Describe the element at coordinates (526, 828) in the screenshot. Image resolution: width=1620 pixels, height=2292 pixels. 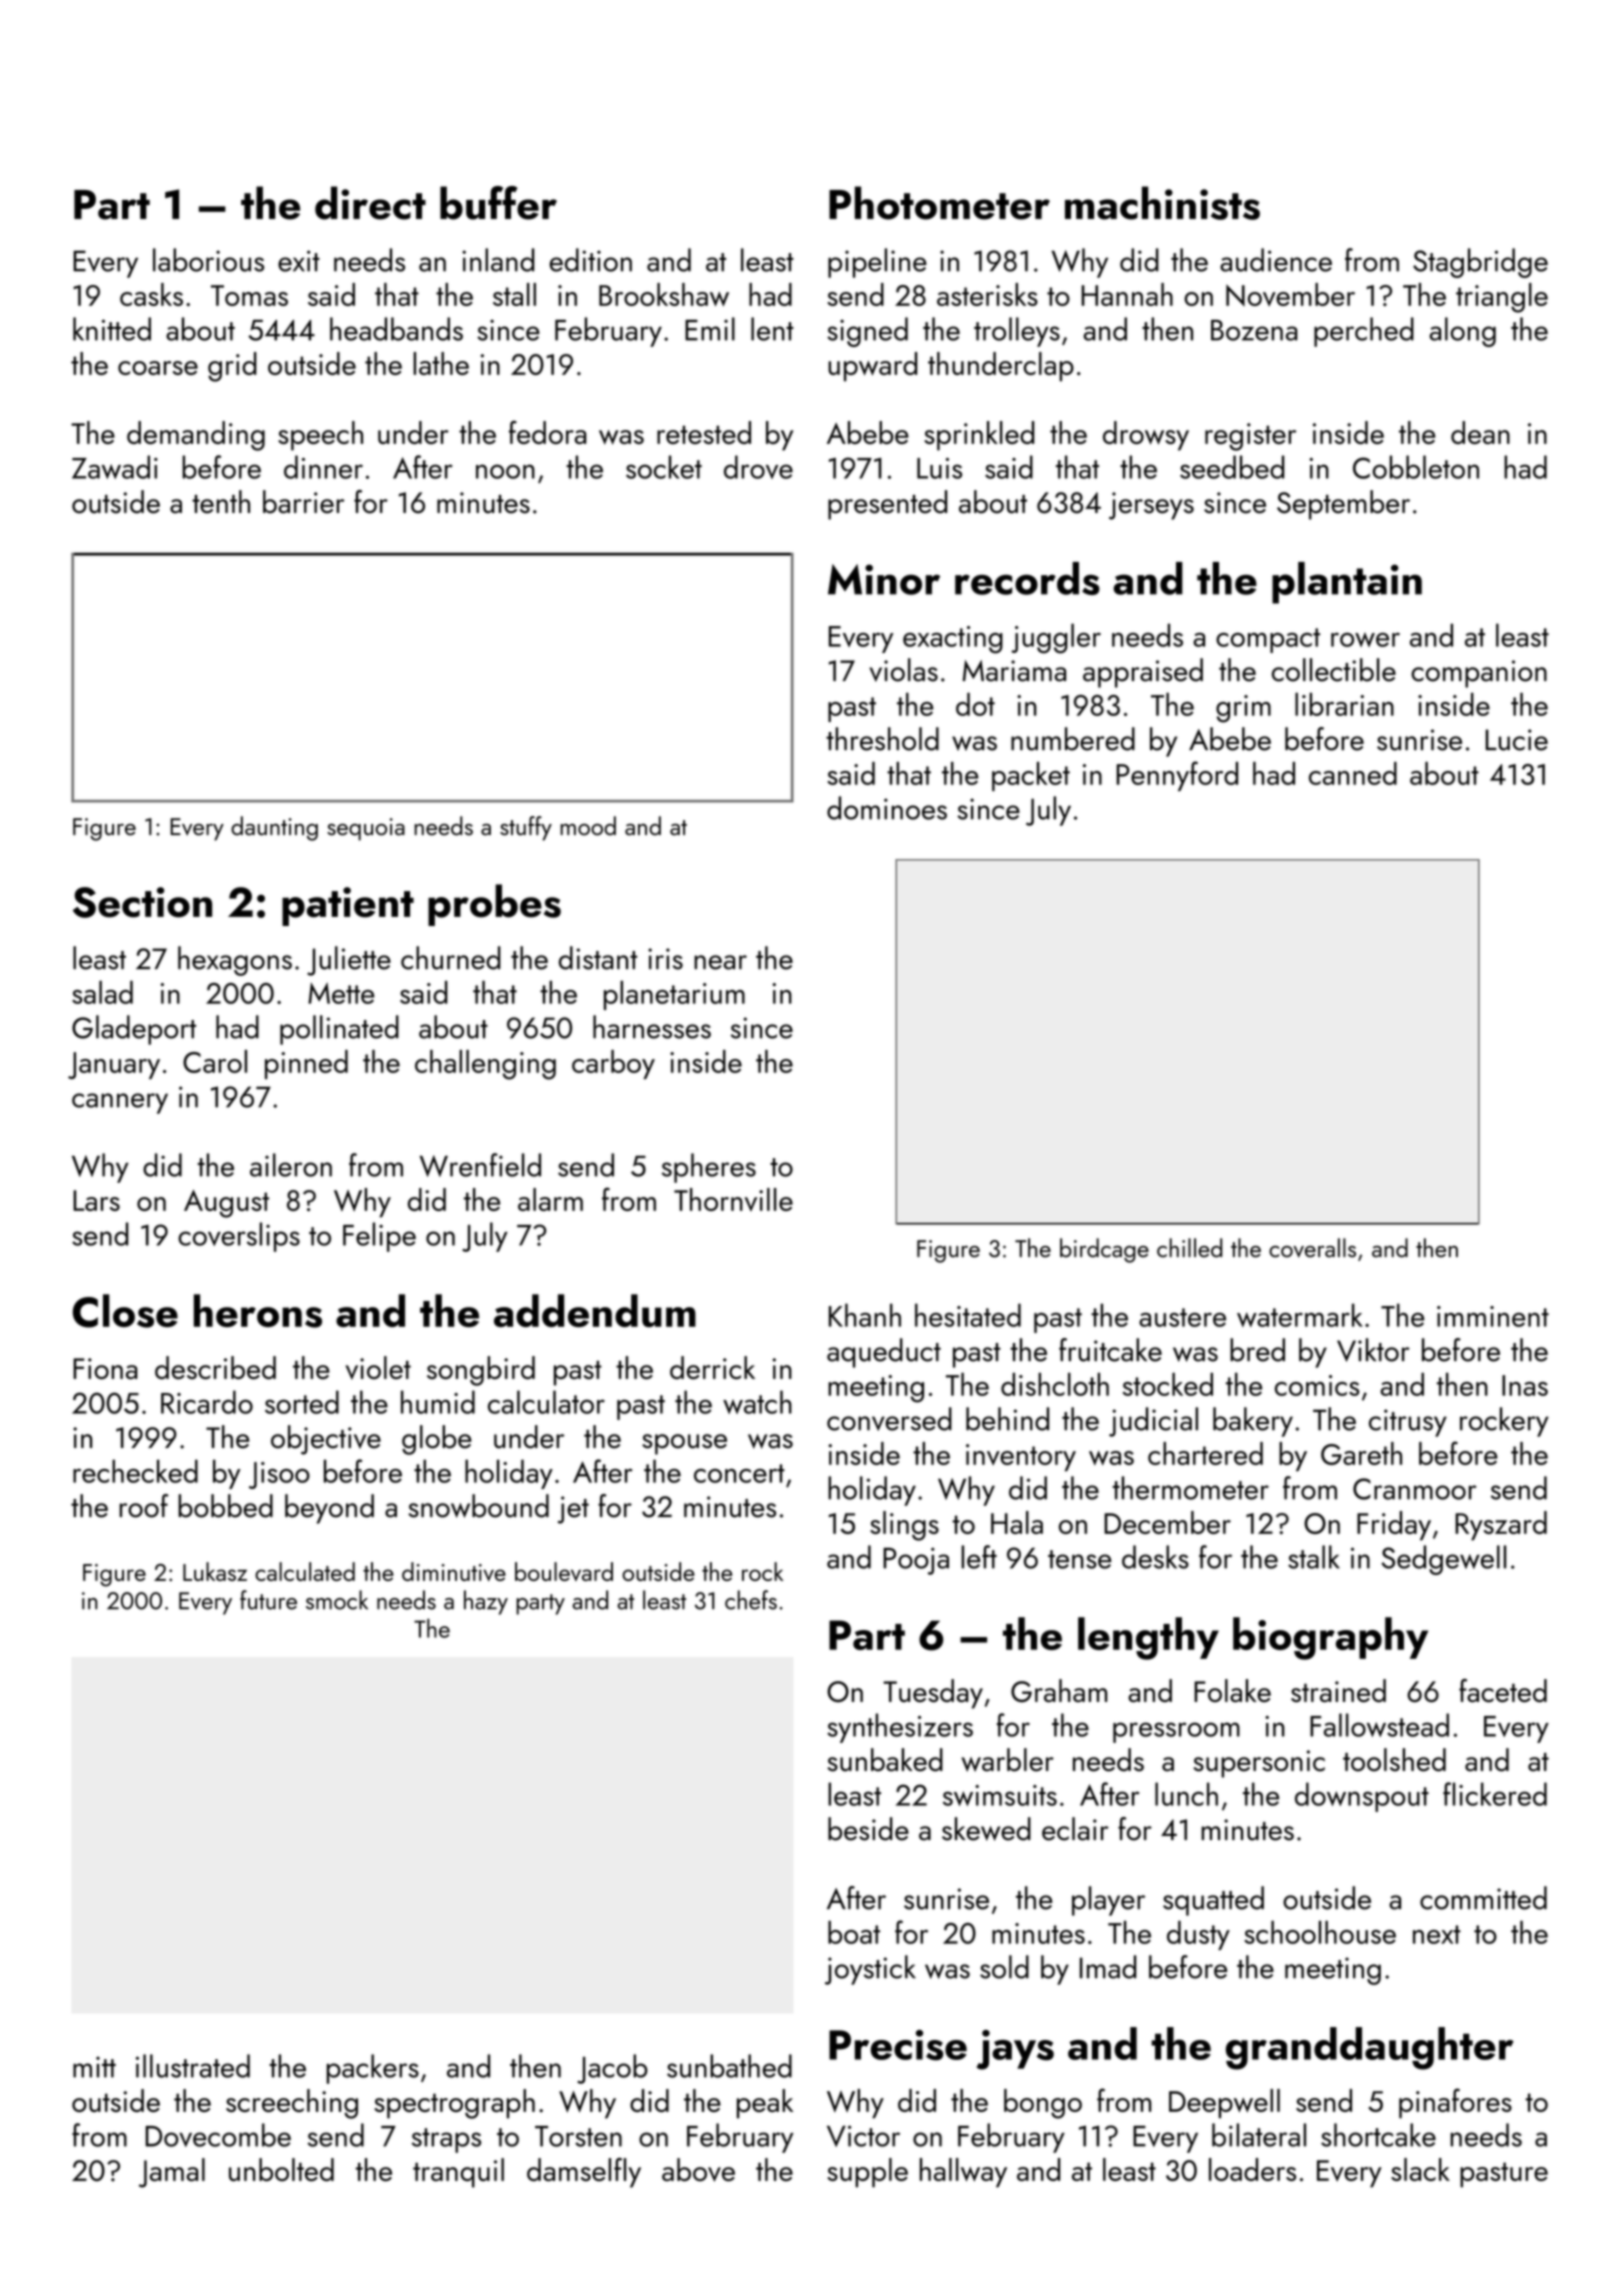
I see `stuffy` at that location.
